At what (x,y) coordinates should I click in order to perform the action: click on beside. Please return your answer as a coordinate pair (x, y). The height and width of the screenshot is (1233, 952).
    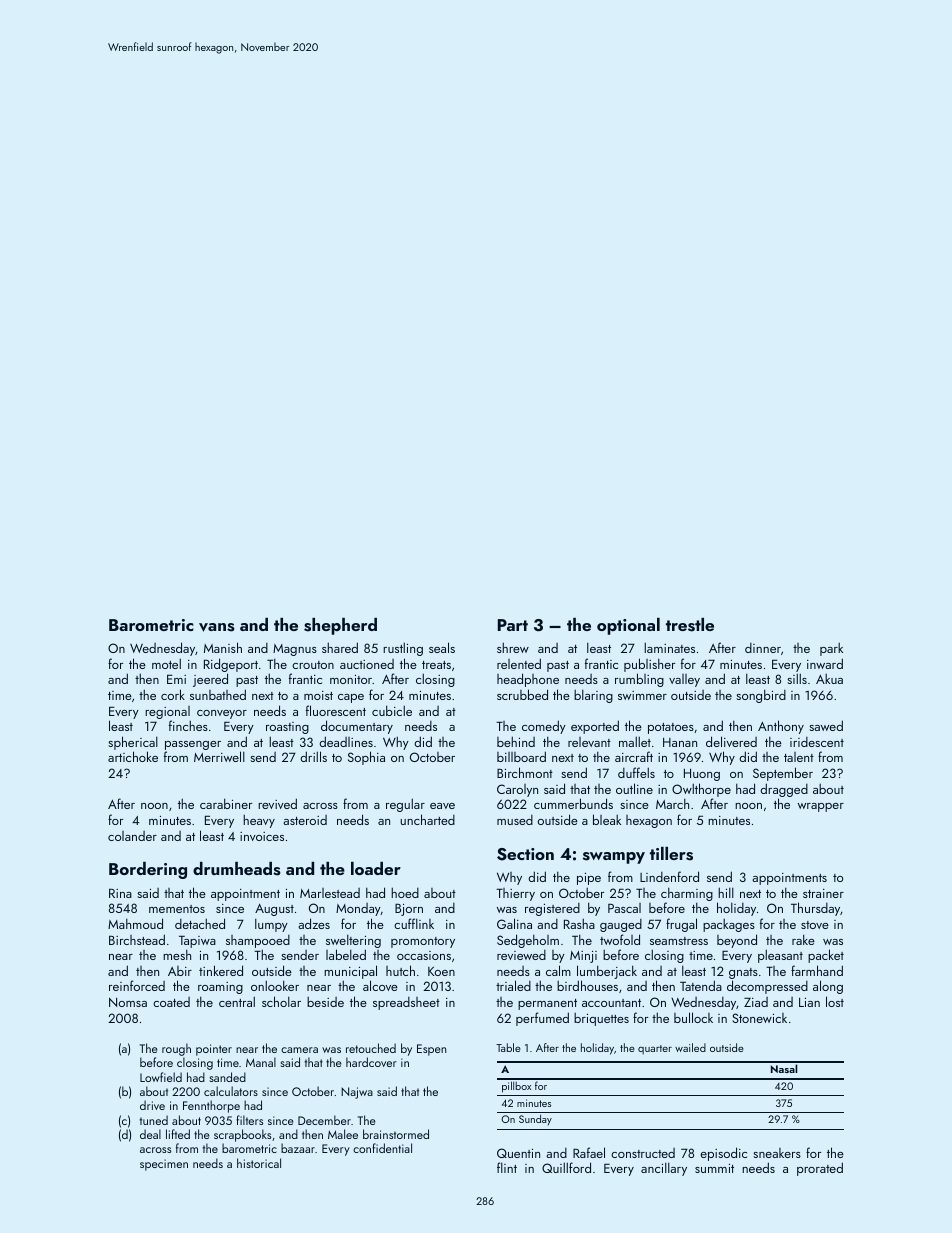
    Looking at the image, I should click on (325, 1002).
